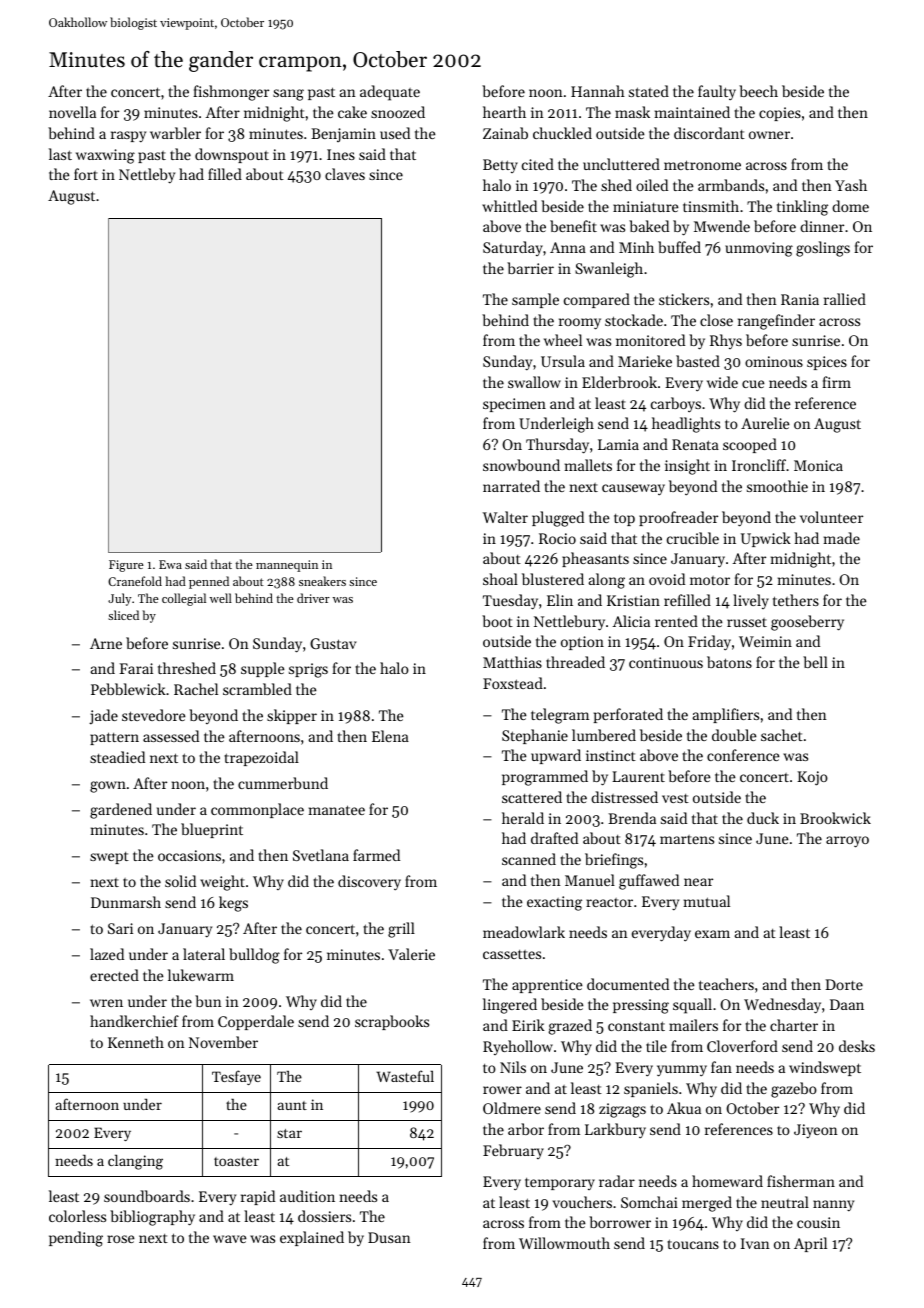  What do you see at coordinates (120, 928) in the image?
I see `Sari` at bounding box center [120, 928].
